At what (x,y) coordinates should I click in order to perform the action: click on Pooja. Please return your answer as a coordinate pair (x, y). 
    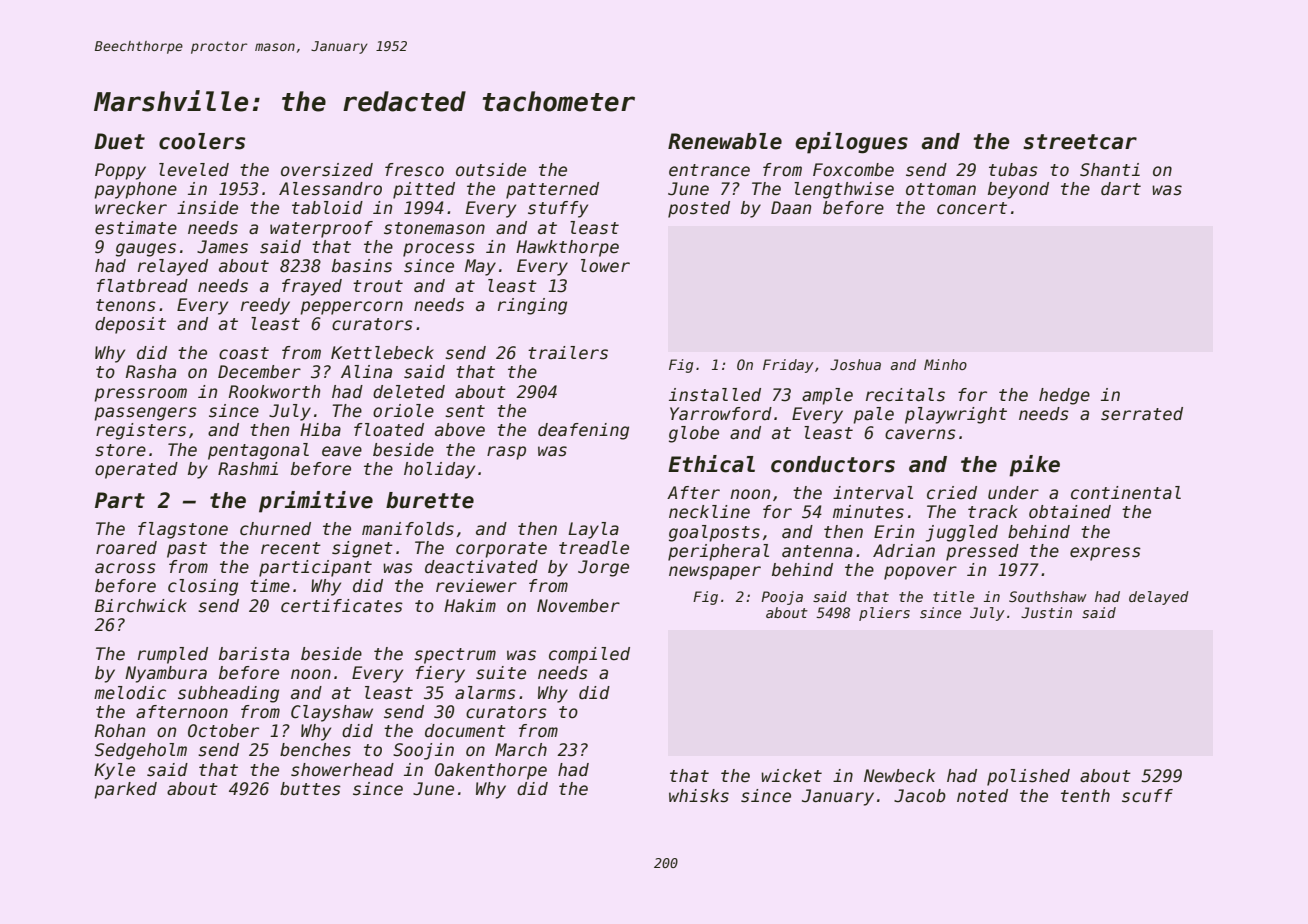
    Looking at the image, I should click on (782, 598).
